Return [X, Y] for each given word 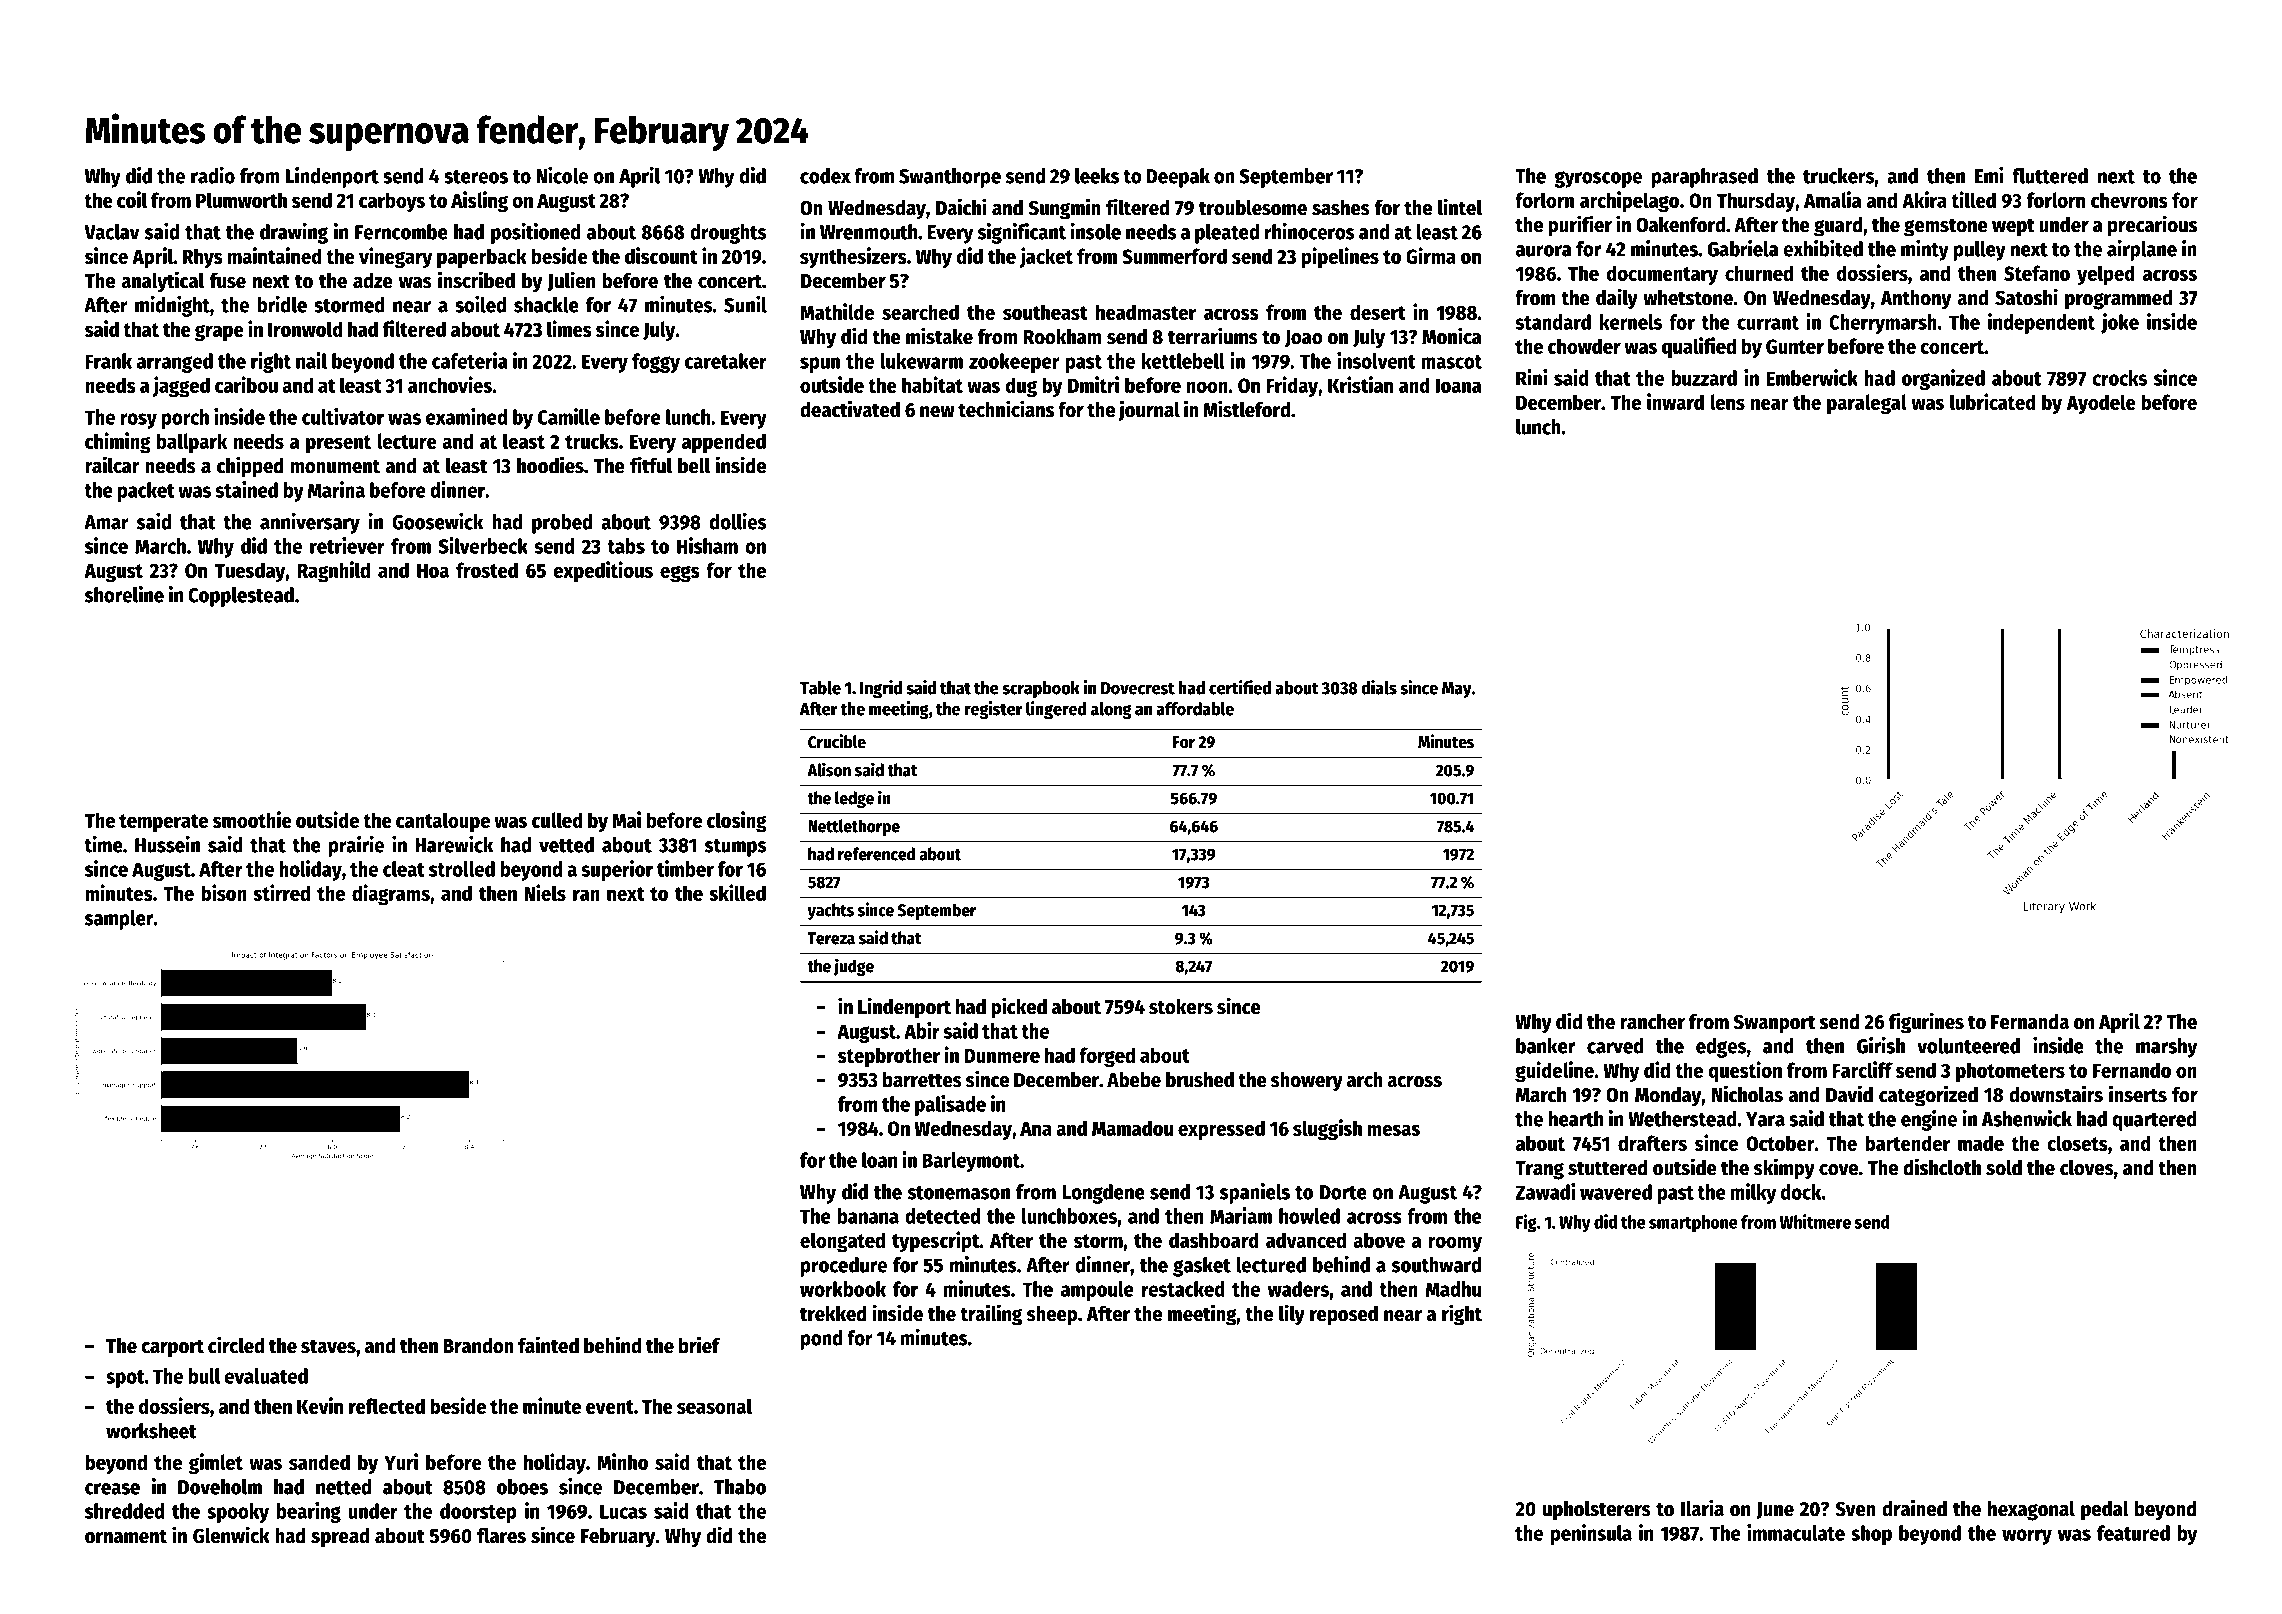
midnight [172, 306]
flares [501, 1535]
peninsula [1591, 1534]
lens [1727, 402]
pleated [1227, 234]
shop [1871, 1535]
